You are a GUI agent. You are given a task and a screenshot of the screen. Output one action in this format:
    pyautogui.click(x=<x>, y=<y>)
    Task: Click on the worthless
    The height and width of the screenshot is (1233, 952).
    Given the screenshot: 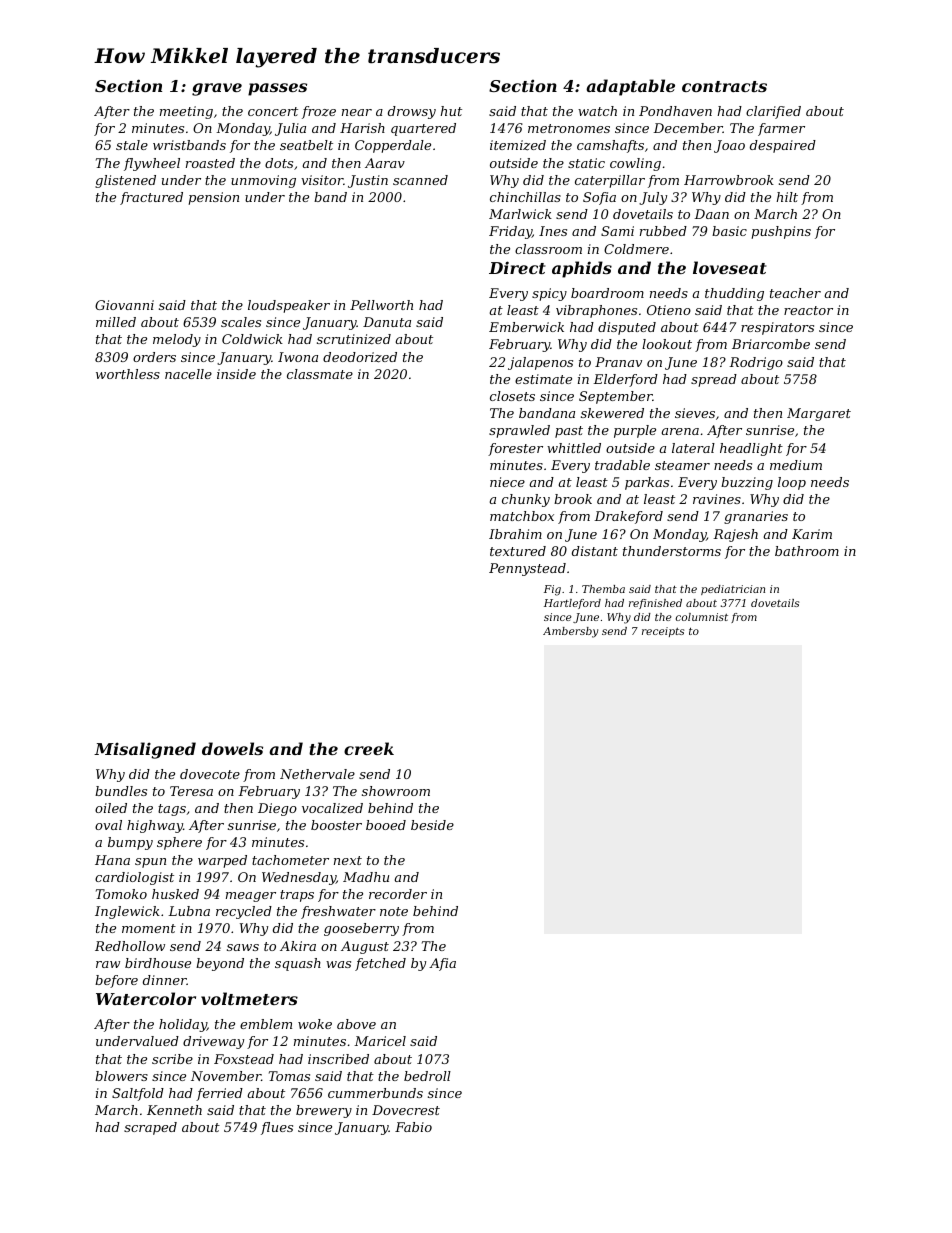 What is the action you would take?
    pyautogui.click(x=128, y=374)
